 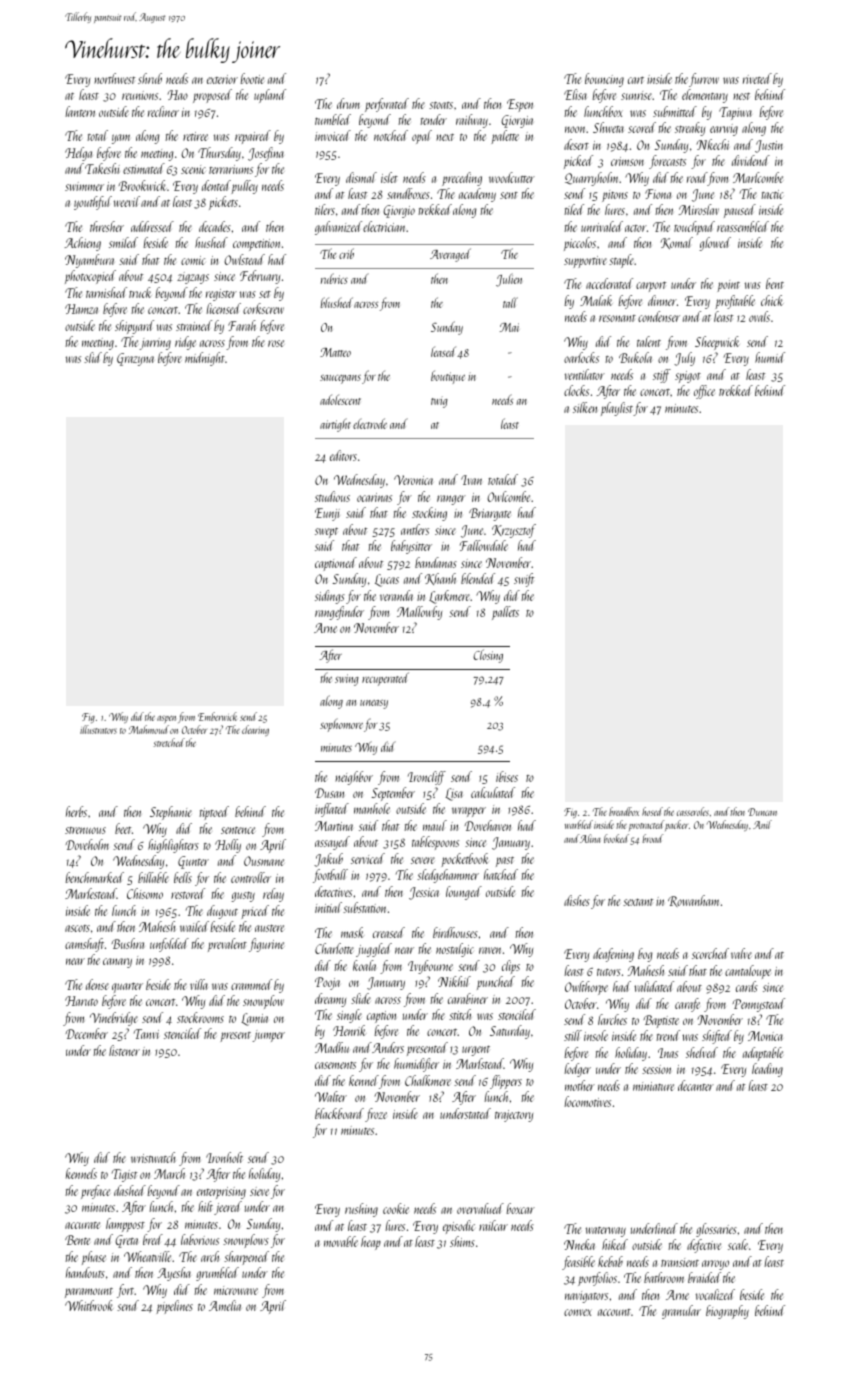 I want to click on perforated, so click(x=387, y=105).
